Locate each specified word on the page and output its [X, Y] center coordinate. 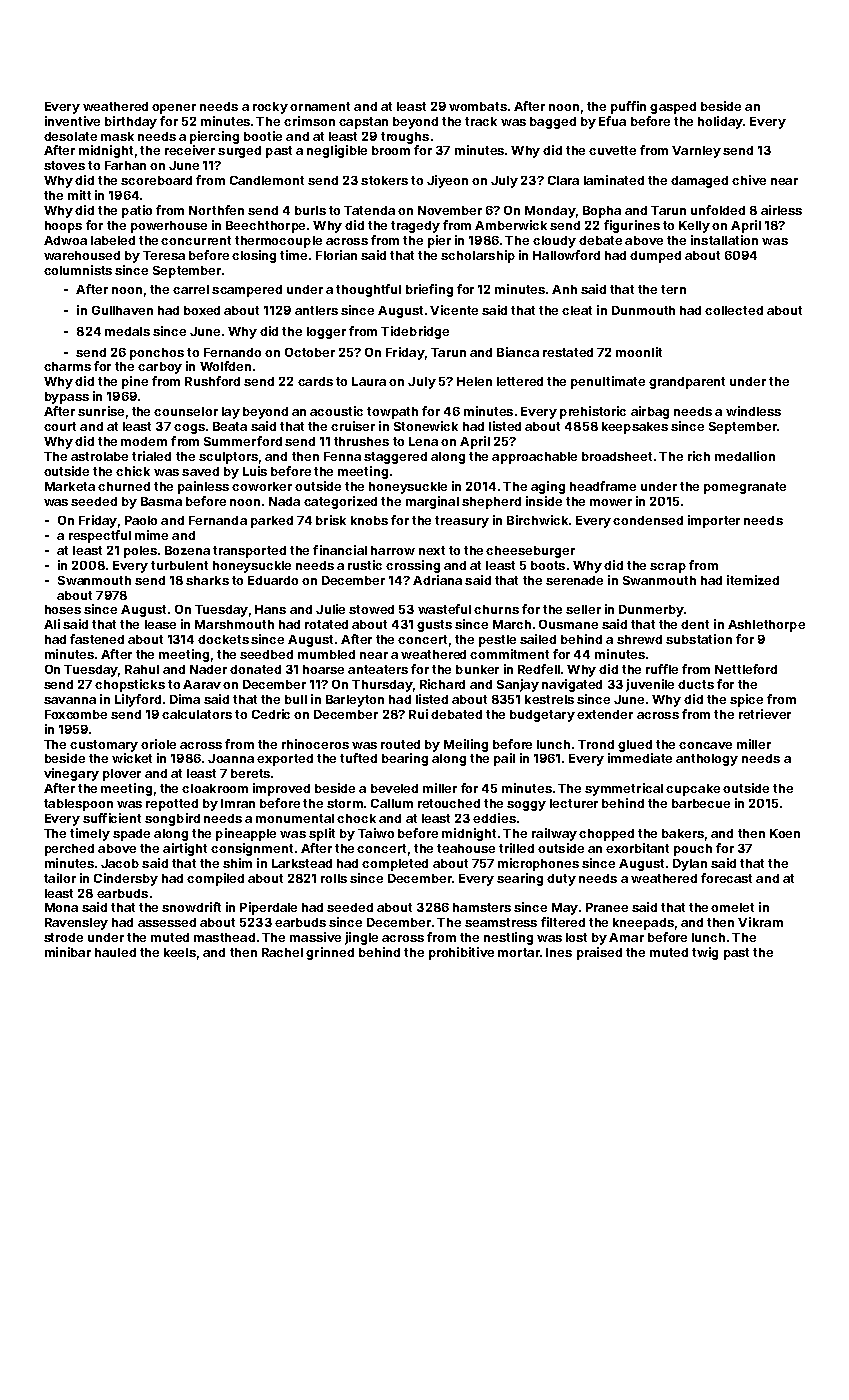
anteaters [378, 669]
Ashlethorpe [766, 626]
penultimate [608, 382]
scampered [247, 291]
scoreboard [156, 180]
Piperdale [268, 908]
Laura [369, 381]
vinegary [71, 774]
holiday [720, 122]
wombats [478, 106]
